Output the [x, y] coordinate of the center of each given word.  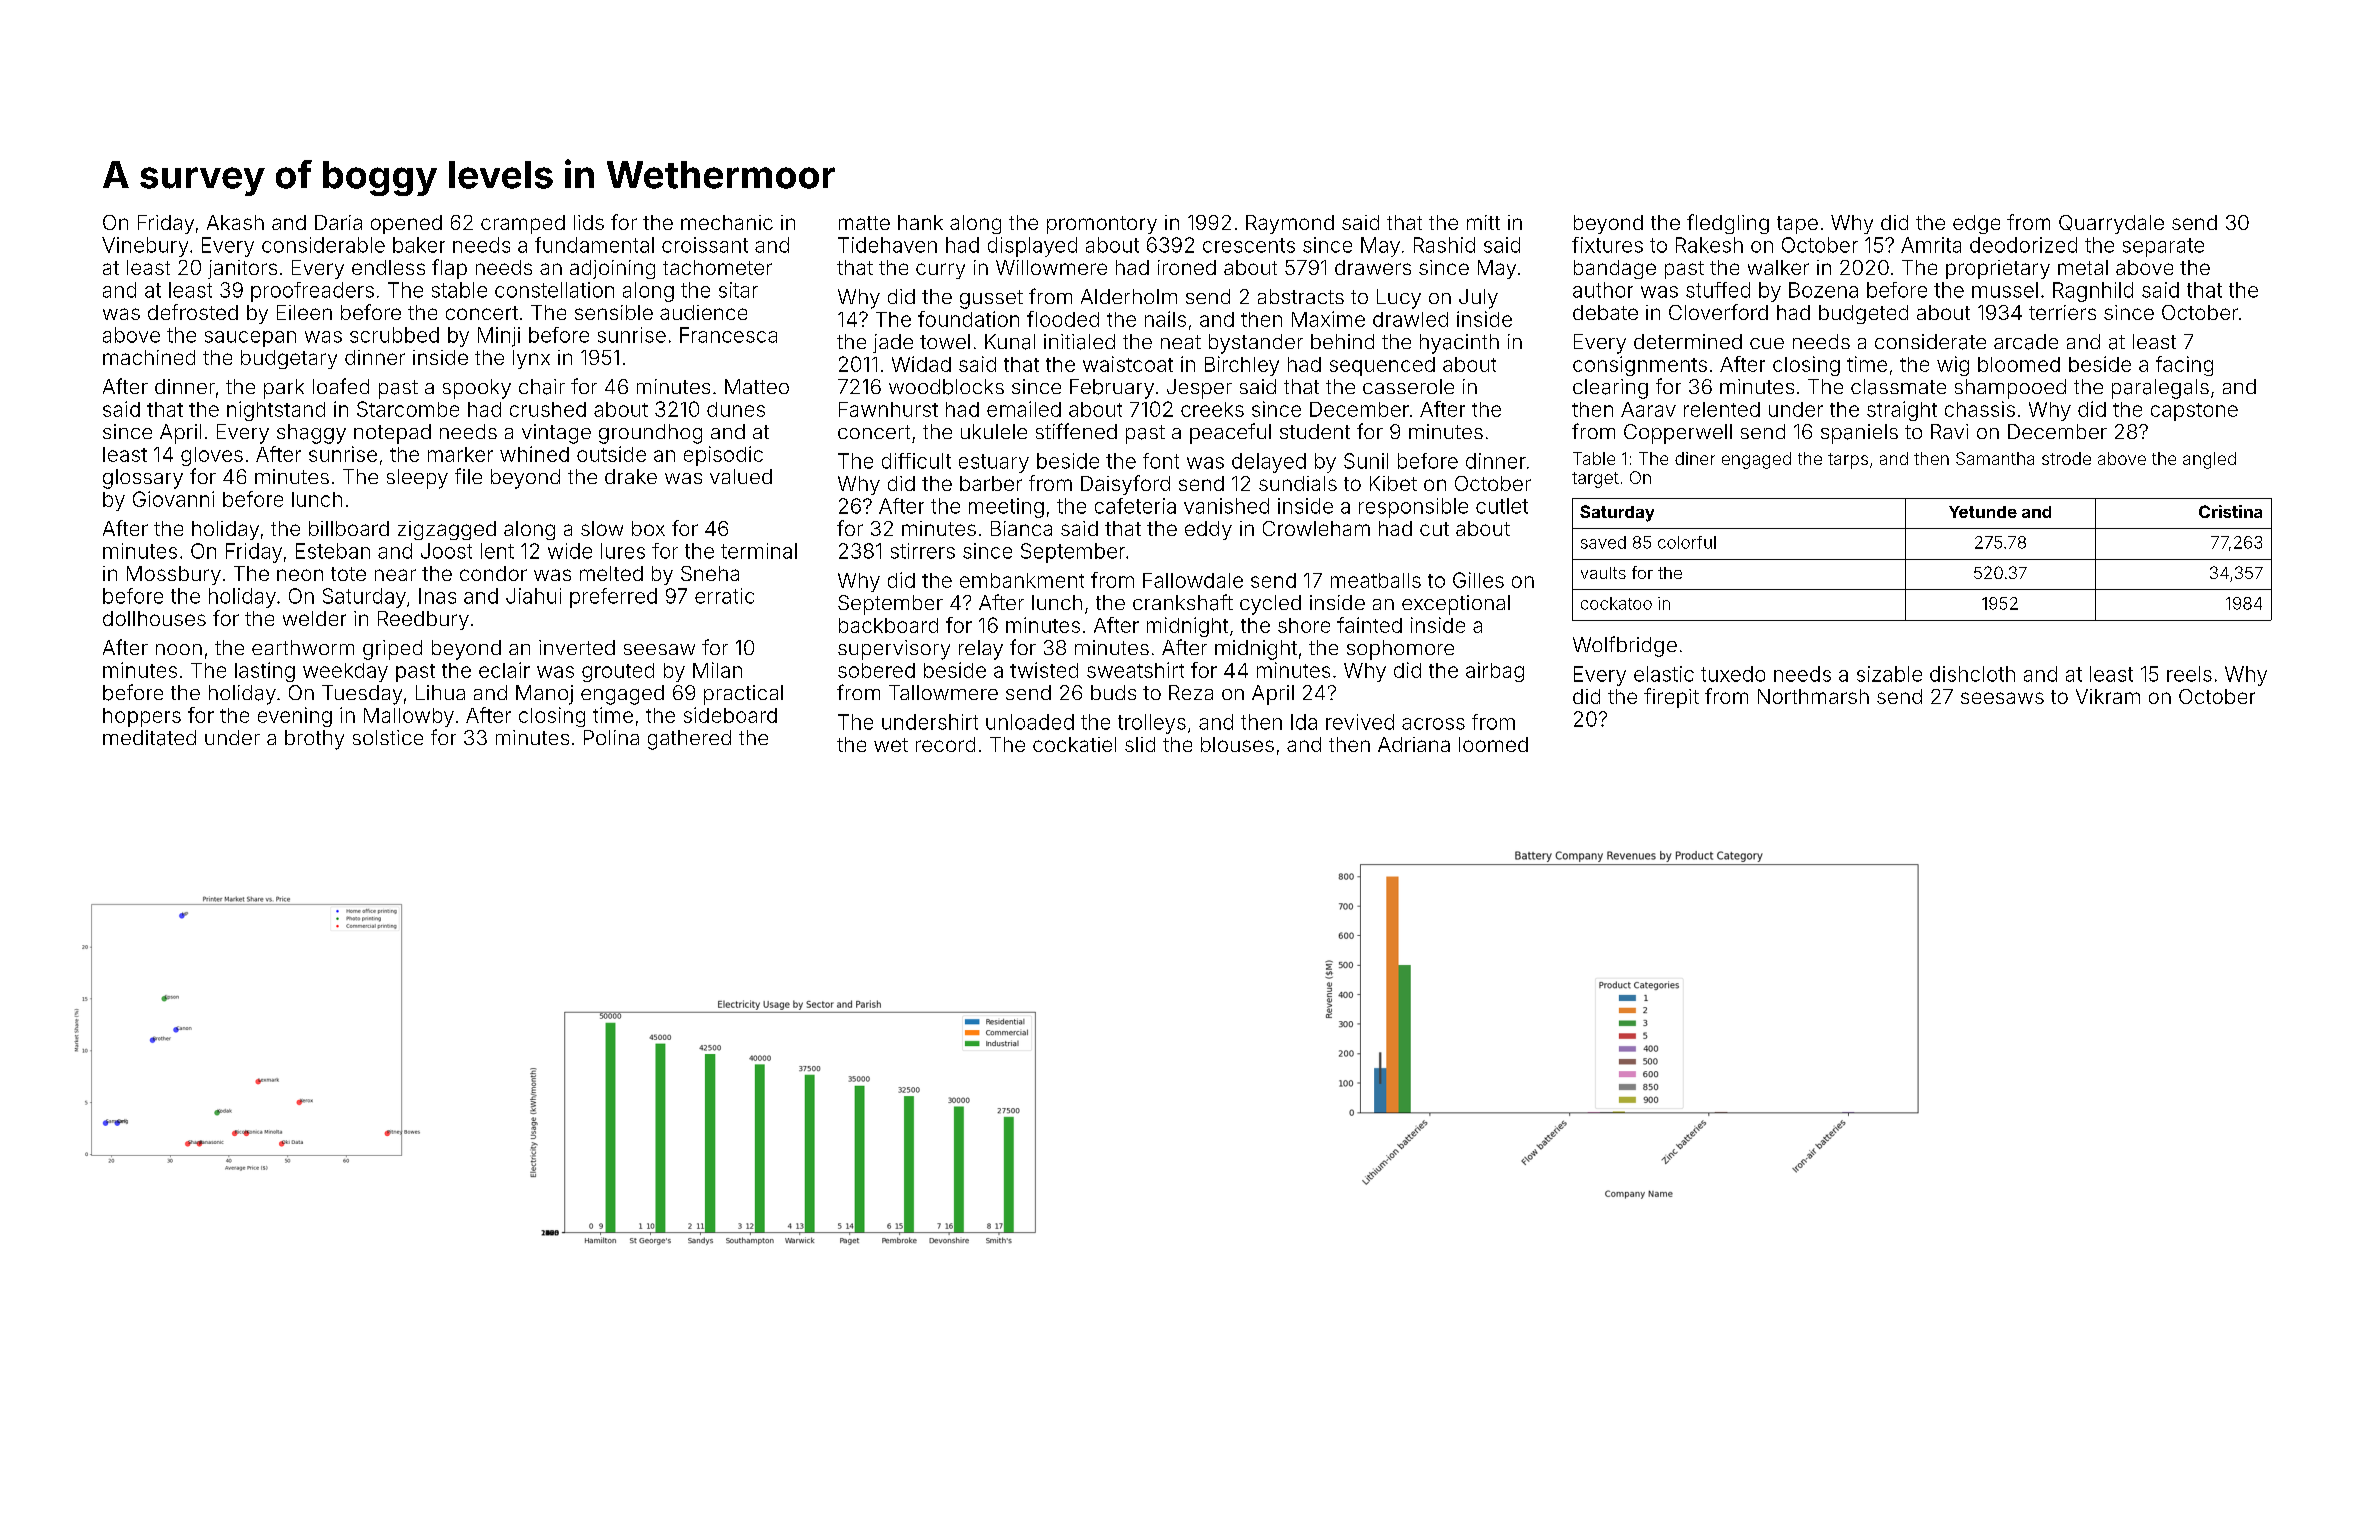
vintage [556, 434]
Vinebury [145, 247]
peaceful [1230, 433]
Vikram [2108, 696]
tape [1797, 225]
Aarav [1648, 409]
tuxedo [1733, 674]
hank [920, 222]
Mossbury [174, 575]
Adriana [1414, 744]
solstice [388, 737]
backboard [888, 625]
